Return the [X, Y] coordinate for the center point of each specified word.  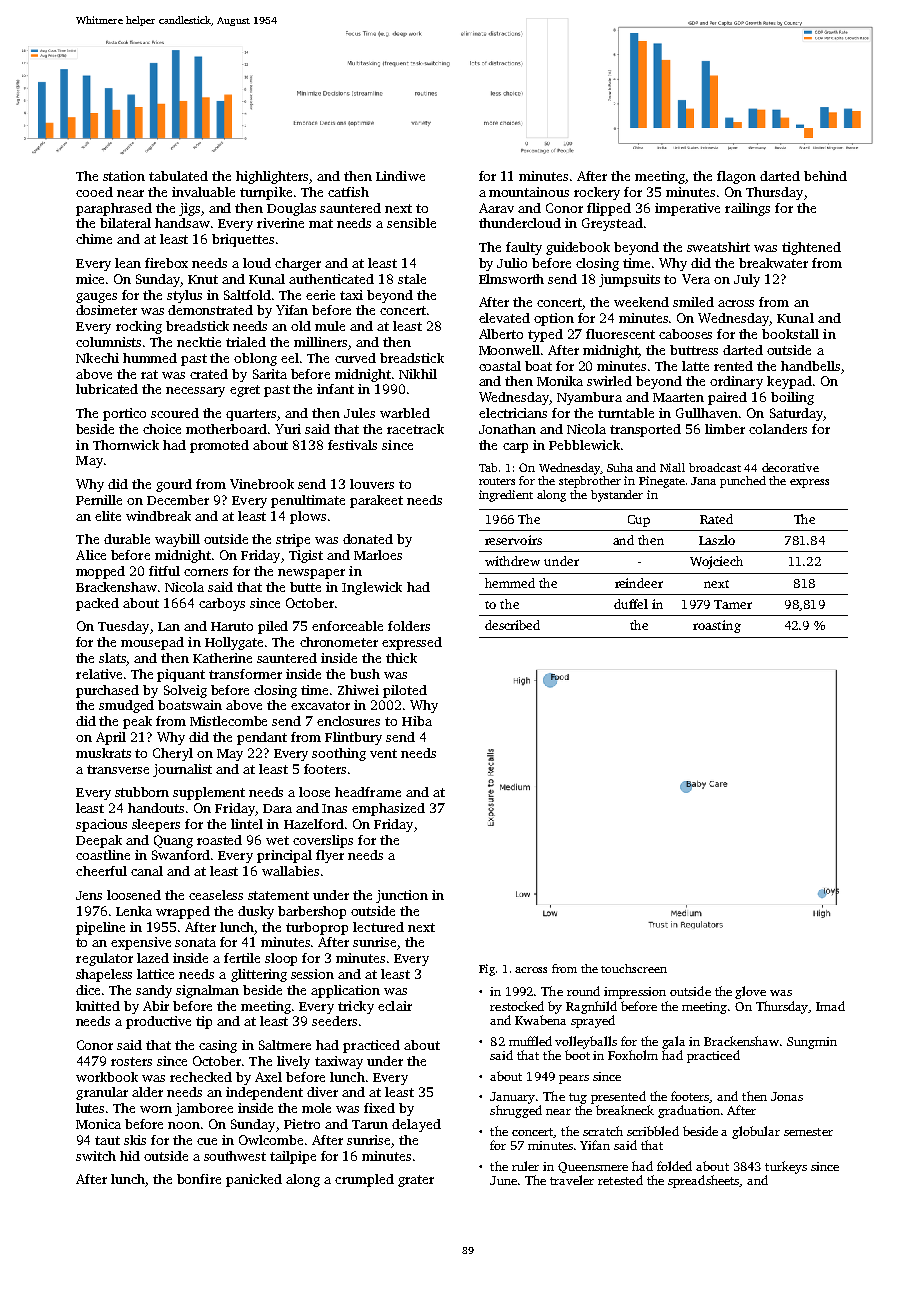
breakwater [773, 263]
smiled [693, 302]
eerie [320, 295]
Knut [203, 279]
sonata [195, 942]
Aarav [496, 208]
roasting [717, 626]
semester [808, 1132]
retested [620, 1180]
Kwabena [540, 1020]
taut [107, 1140]
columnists [108, 342]
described [512, 625]
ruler [525, 1166]
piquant [181, 675]
